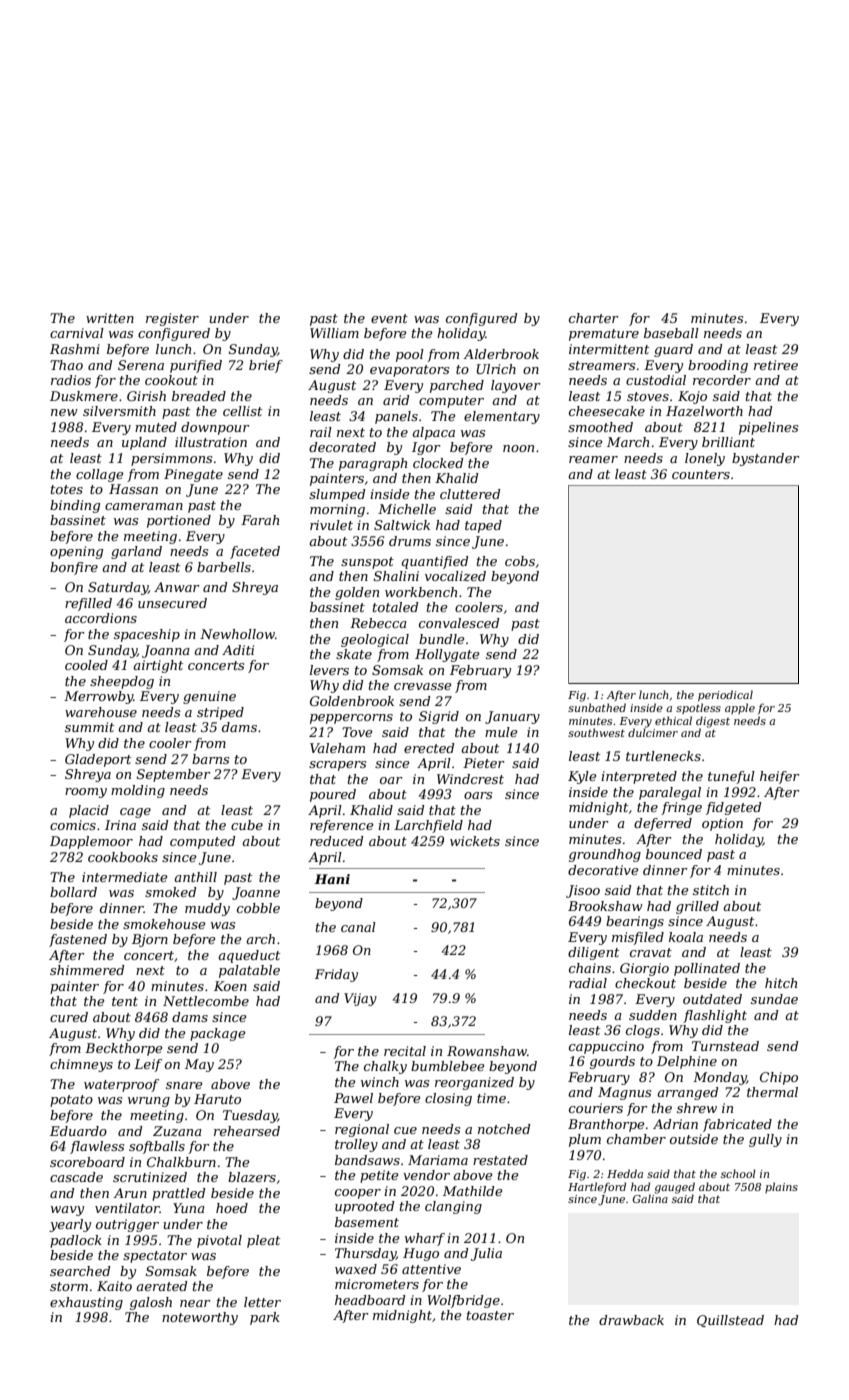 This screenshot has height=1400, width=849. I want to click on comics, so click(73, 825).
